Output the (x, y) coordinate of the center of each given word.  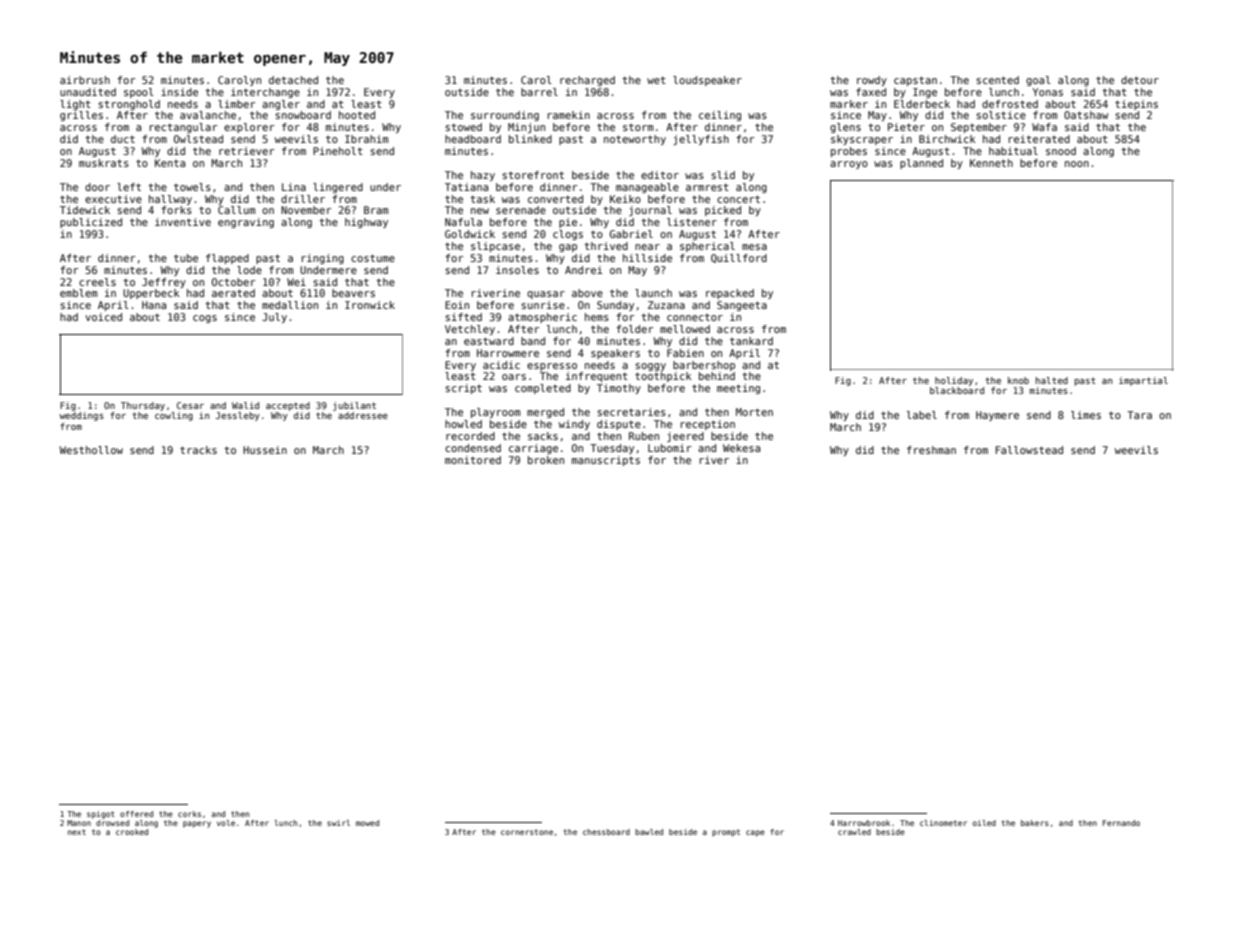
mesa (754, 247)
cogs (205, 319)
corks (189, 814)
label (922, 415)
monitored (473, 460)
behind (717, 376)
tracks (198, 450)
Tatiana (466, 187)
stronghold (129, 105)
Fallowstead (1029, 450)
